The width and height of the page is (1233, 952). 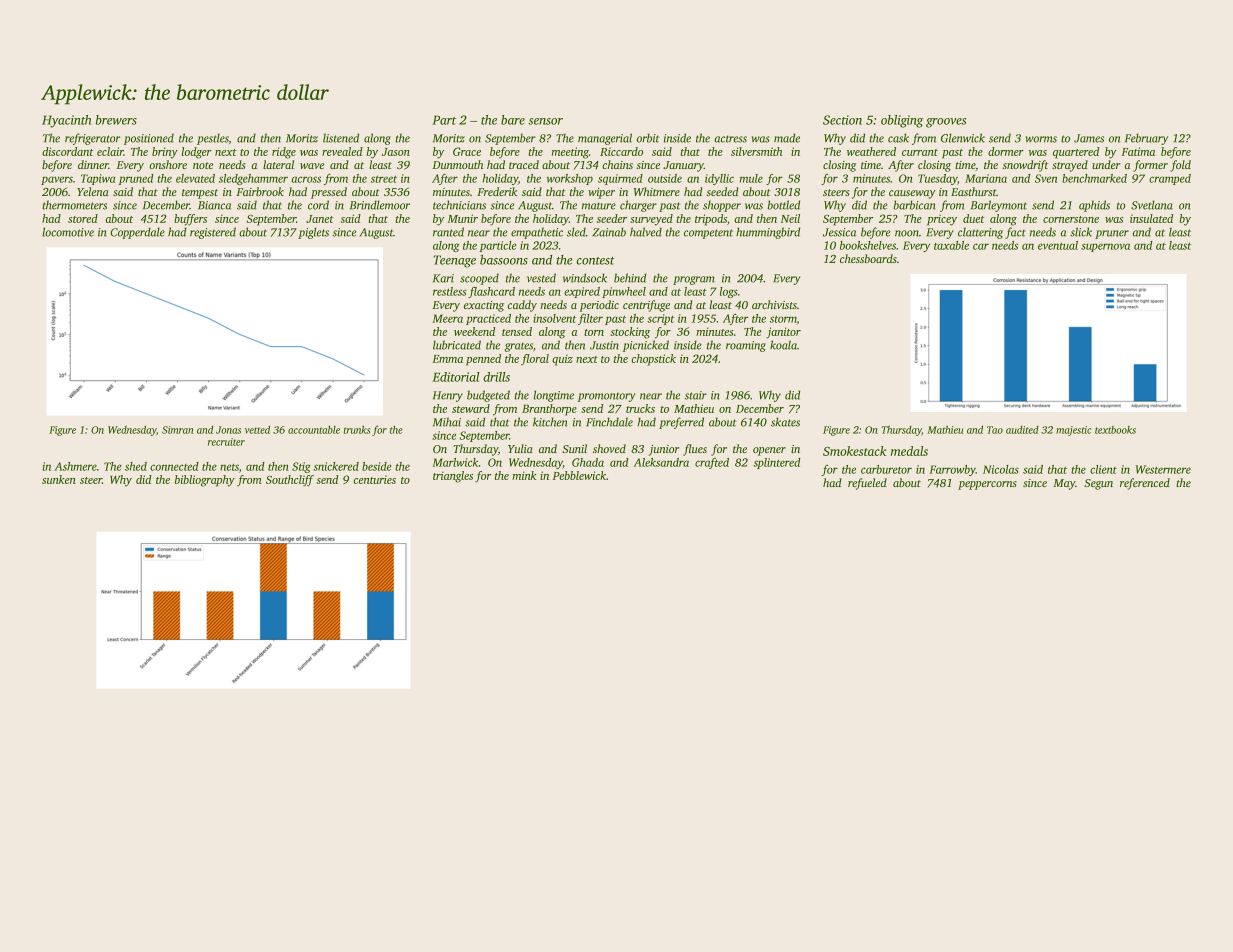 I want to click on centuries, so click(x=374, y=480).
